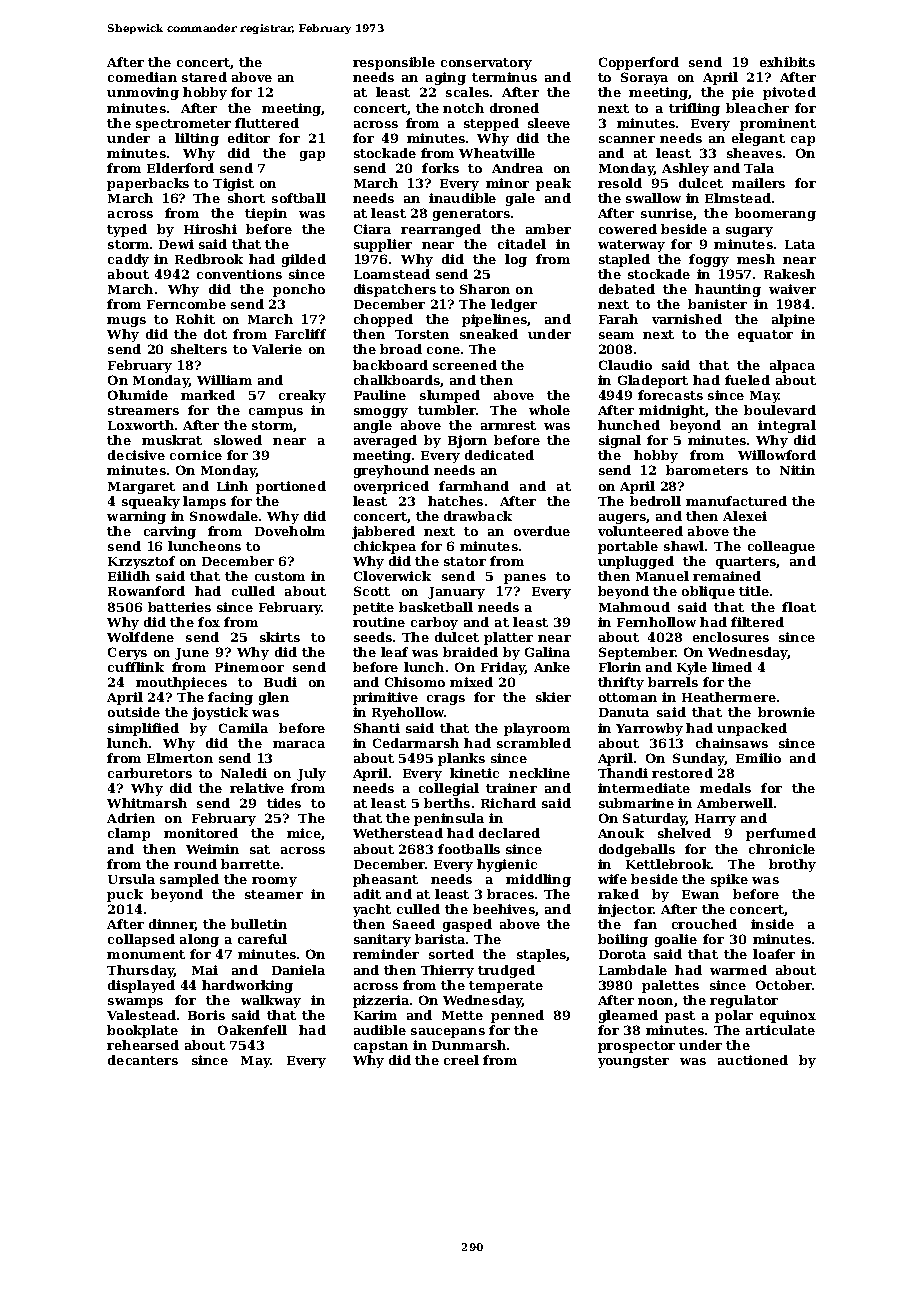  I want to click on glen, so click(274, 698).
